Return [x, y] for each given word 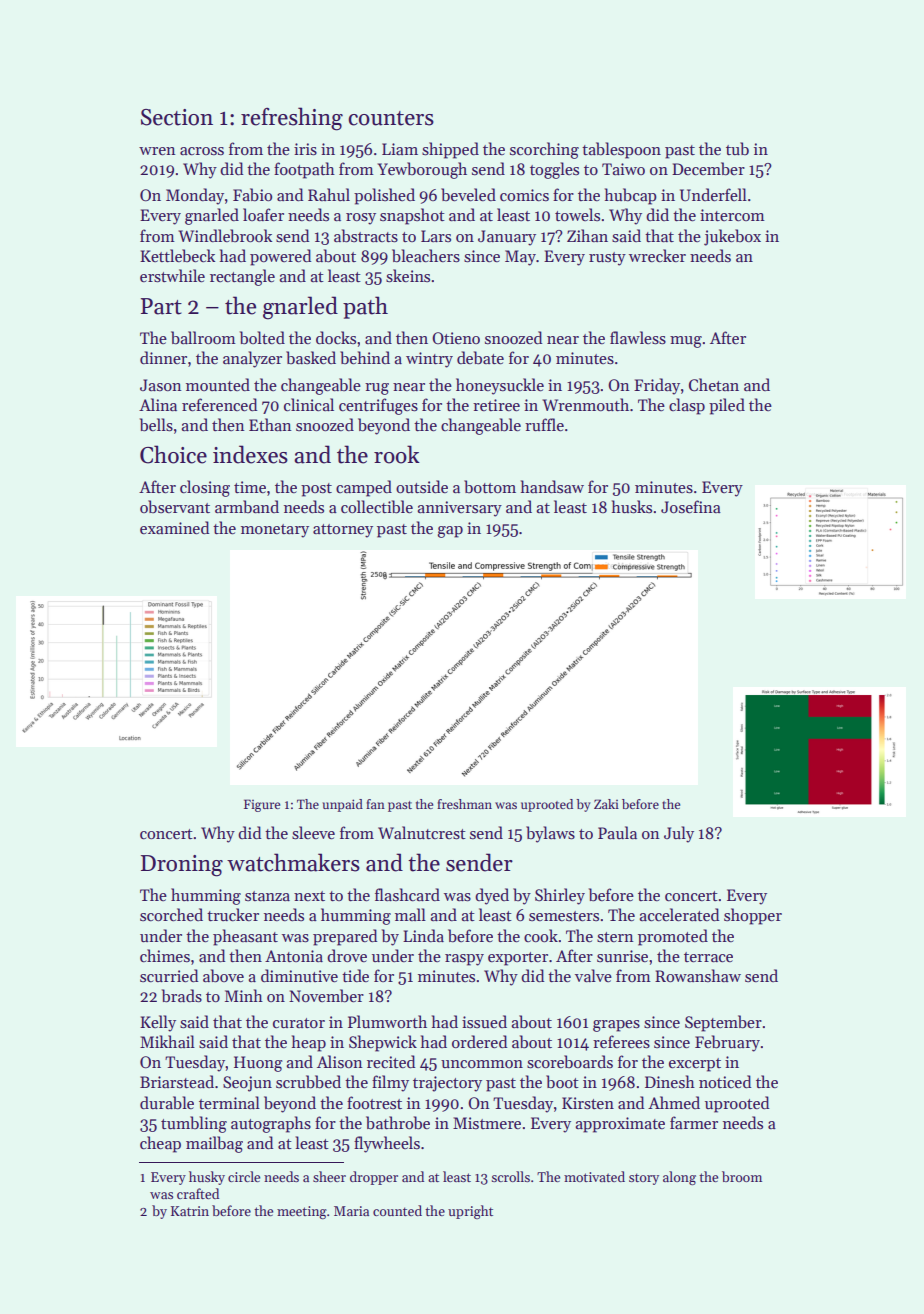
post [316, 490]
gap [450, 532]
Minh [244, 995]
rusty [607, 259]
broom [742, 1176]
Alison [340, 1062]
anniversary [460, 509]
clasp [687, 406]
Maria [351, 1211]
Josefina [691, 507]
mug [686, 342]
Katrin [190, 1211]
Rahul [329, 194]
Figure [262, 805]
